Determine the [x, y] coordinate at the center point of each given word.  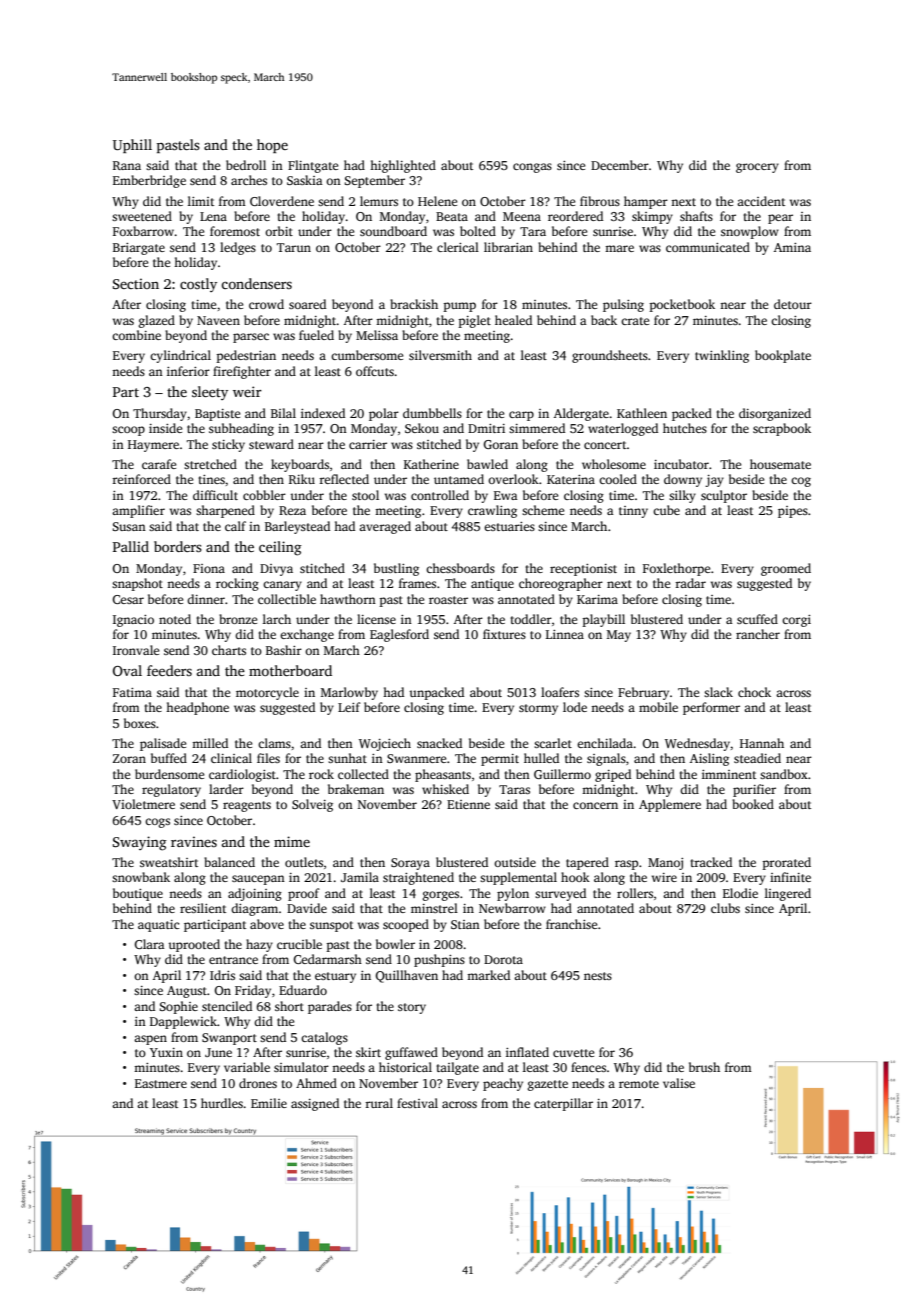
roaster [448, 600]
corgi [796, 621]
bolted [478, 231]
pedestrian [246, 356]
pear [780, 219]
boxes [140, 723]
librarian [508, 247]
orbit [279, 231]
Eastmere [161, 1083]
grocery [757, 168]
